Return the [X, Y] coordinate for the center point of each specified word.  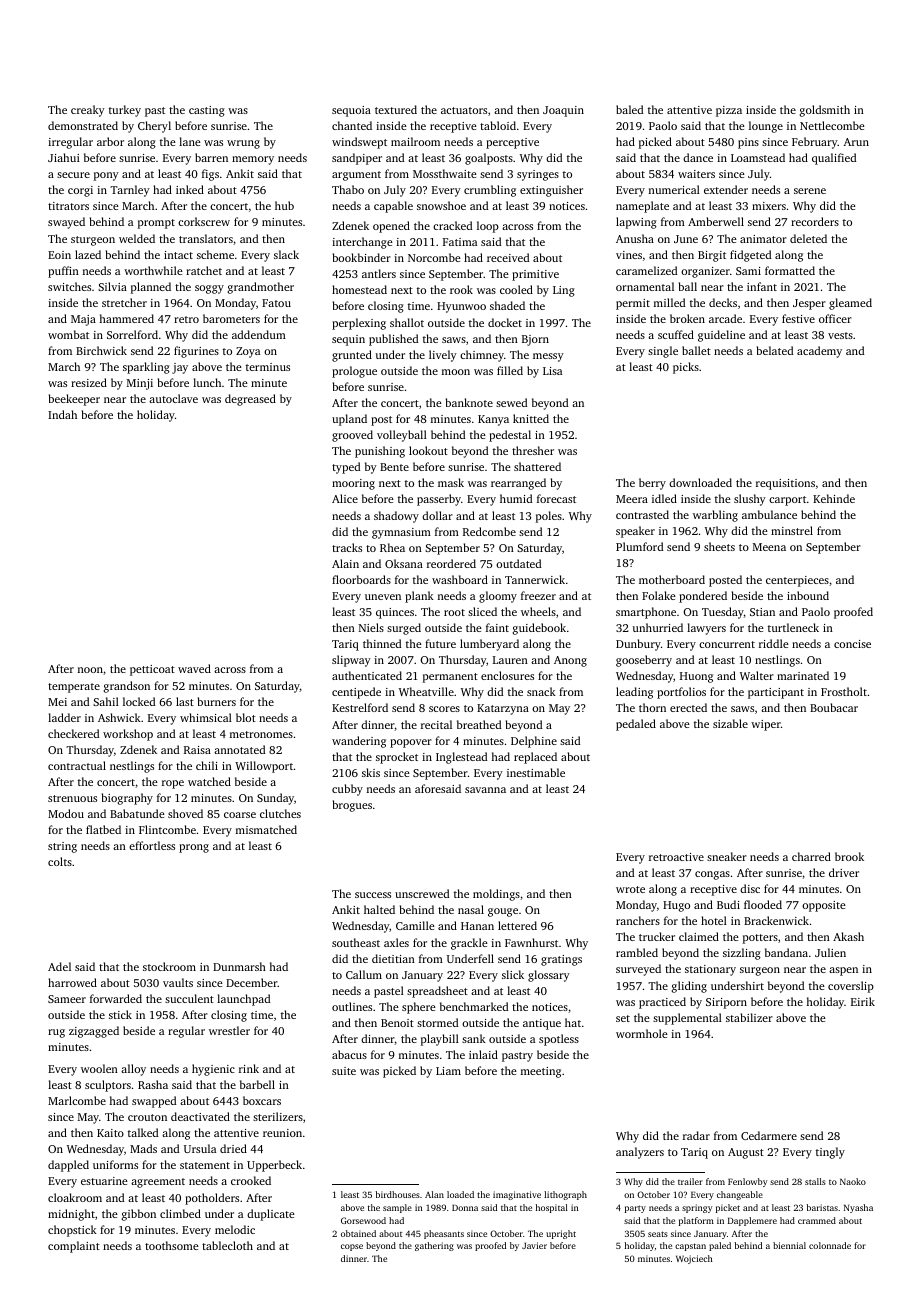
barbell [257, 1084]
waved [194, 668]
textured [396, 109]
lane [190, 141]
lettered [517, 925]
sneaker [727, 856]
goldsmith [825, 111]
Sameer [67, 999]
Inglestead [461, 758]
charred [811, 856]
